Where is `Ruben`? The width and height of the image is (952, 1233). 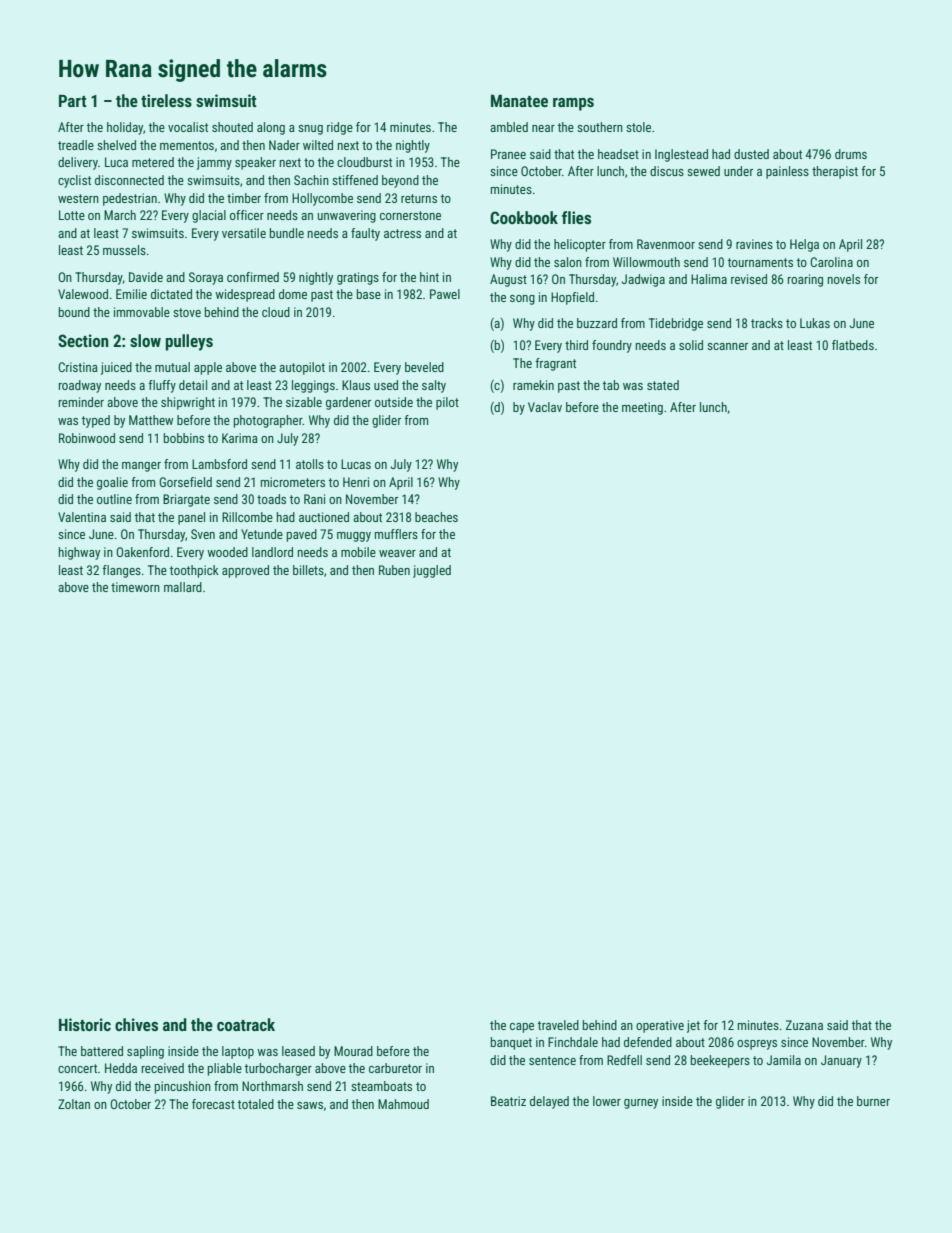
Ruben is located at coordinates (394, 570).
